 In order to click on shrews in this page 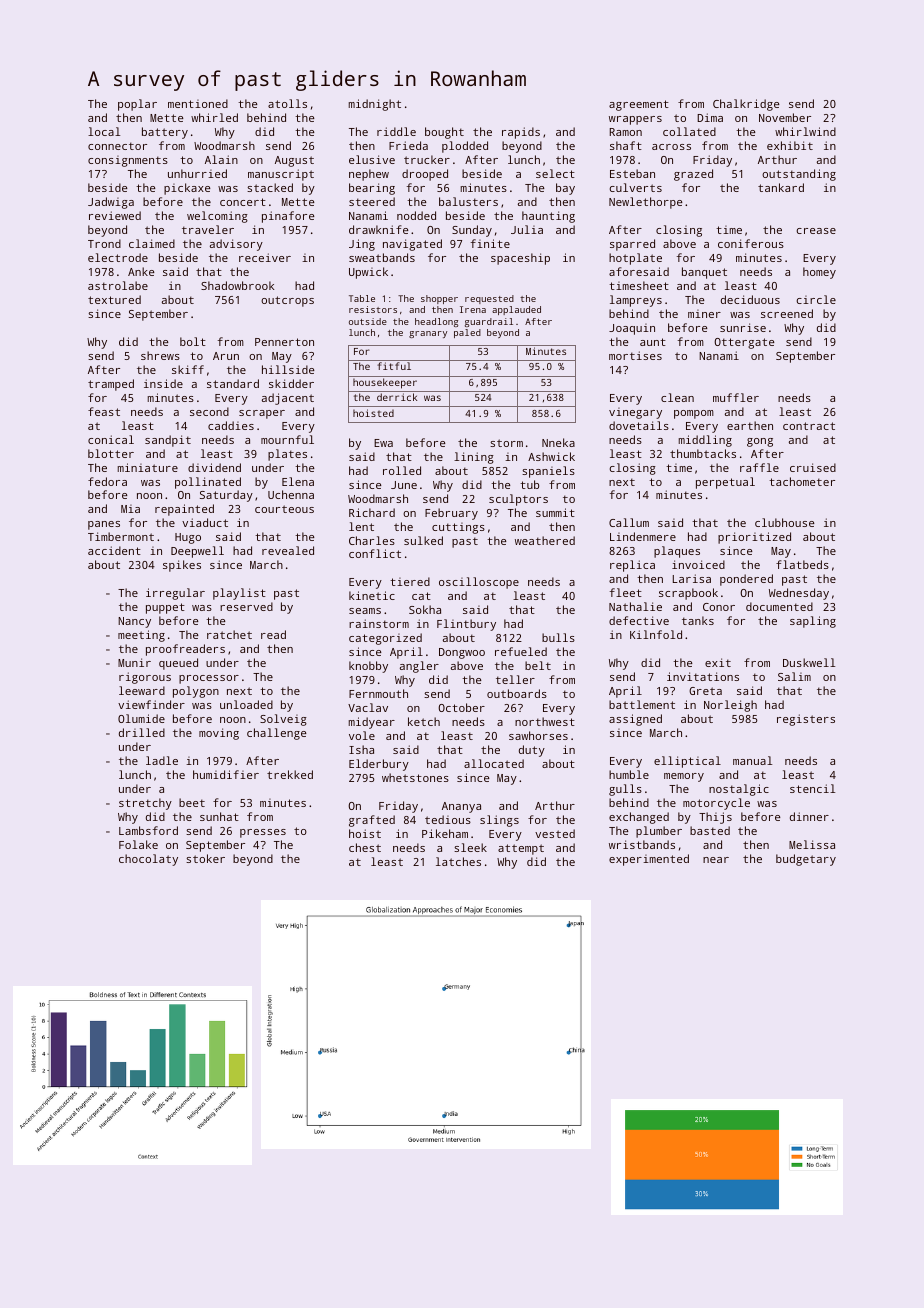, I will do `click(160, 355)`.
